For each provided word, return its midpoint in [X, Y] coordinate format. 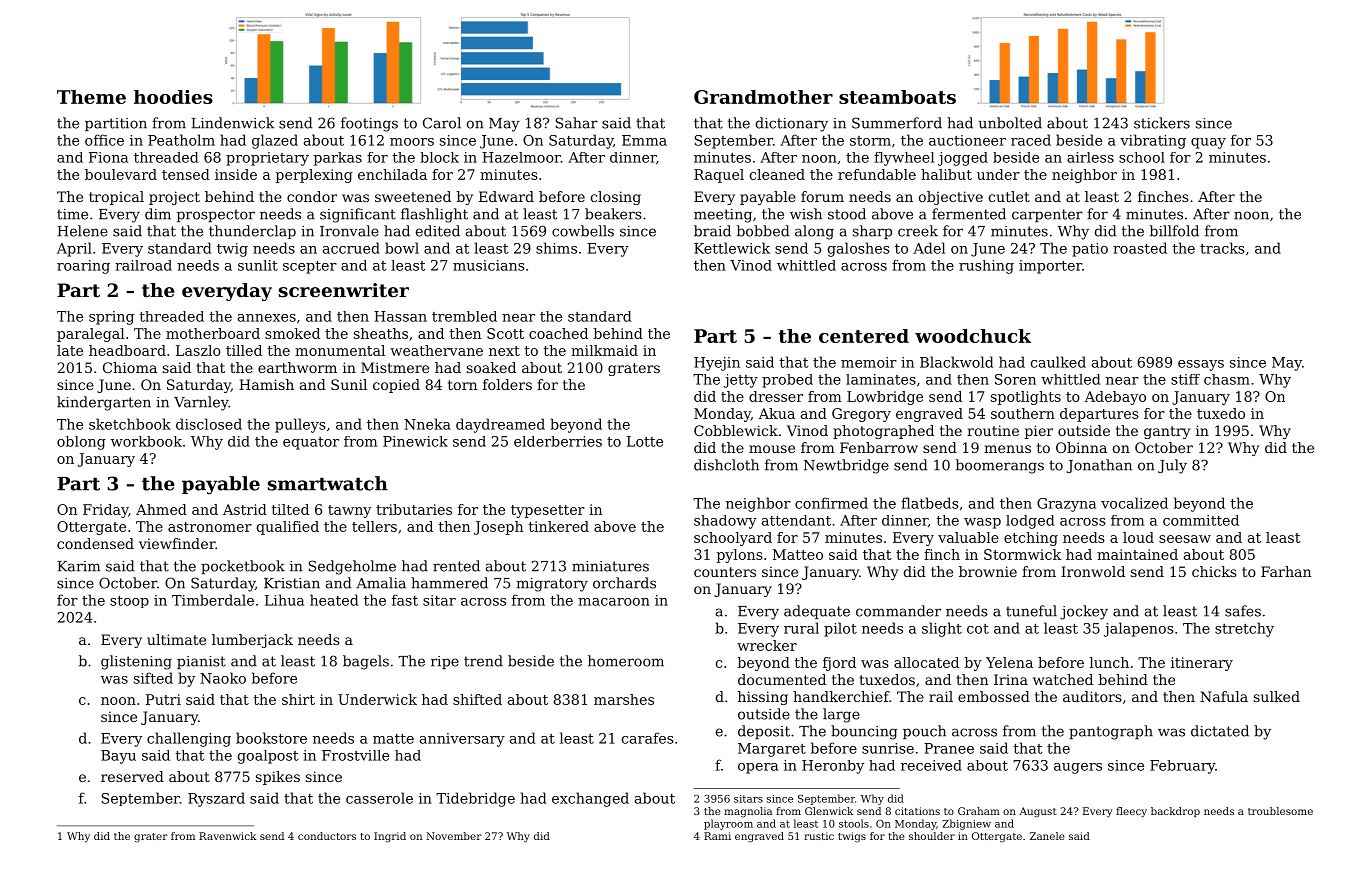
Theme [91, 97]
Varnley [201, 403]
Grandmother [763, 97]
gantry [1167, 432]
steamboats [897, 97]
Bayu [118, 757]
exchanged [590, 799]
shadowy [725, 522]
